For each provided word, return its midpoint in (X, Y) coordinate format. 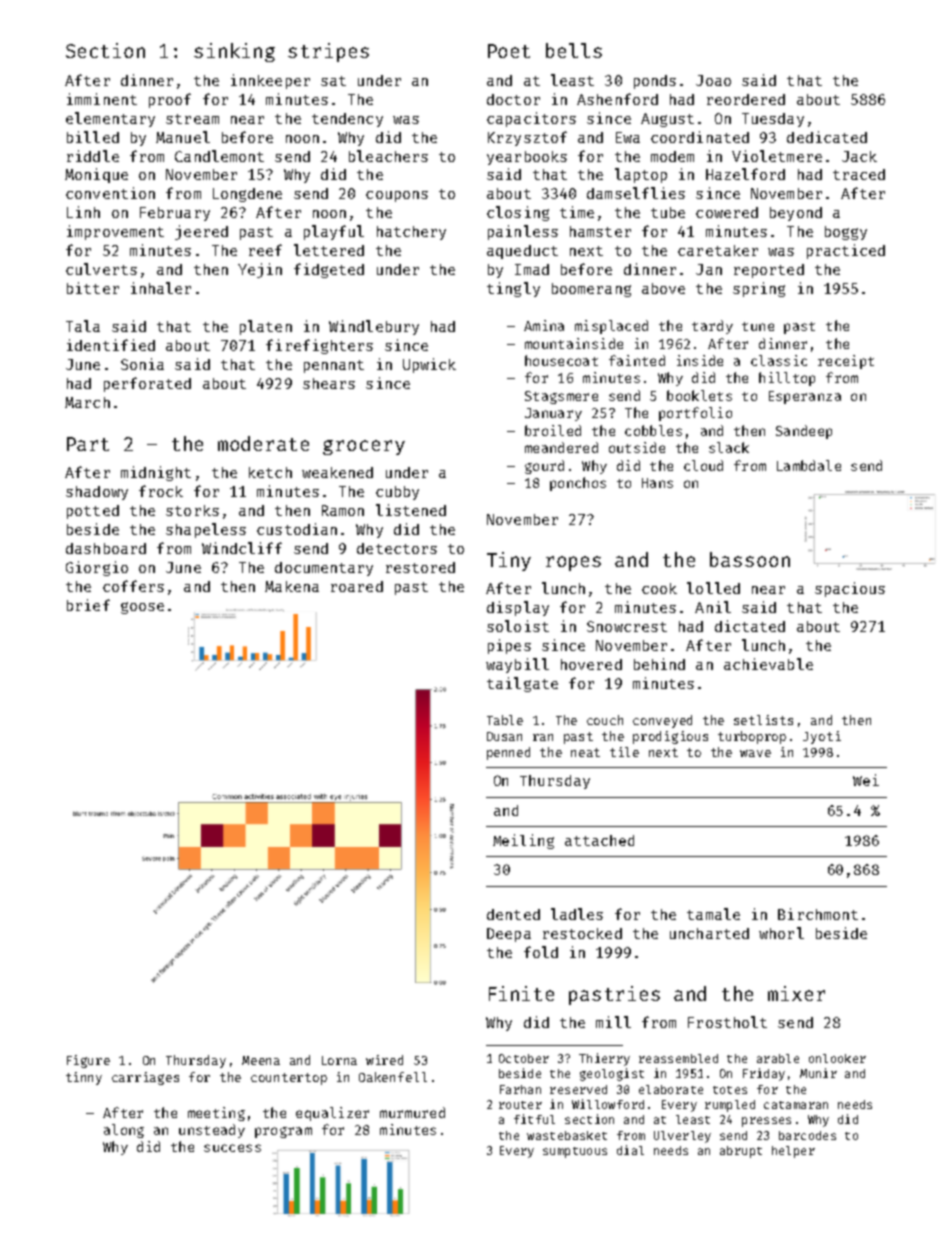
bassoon (750, 559)
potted (93, 512)
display (518, 608)
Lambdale (809, 465)
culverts (101, 269)
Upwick (429, 365)
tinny (84, 1078)
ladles (577, 914)
